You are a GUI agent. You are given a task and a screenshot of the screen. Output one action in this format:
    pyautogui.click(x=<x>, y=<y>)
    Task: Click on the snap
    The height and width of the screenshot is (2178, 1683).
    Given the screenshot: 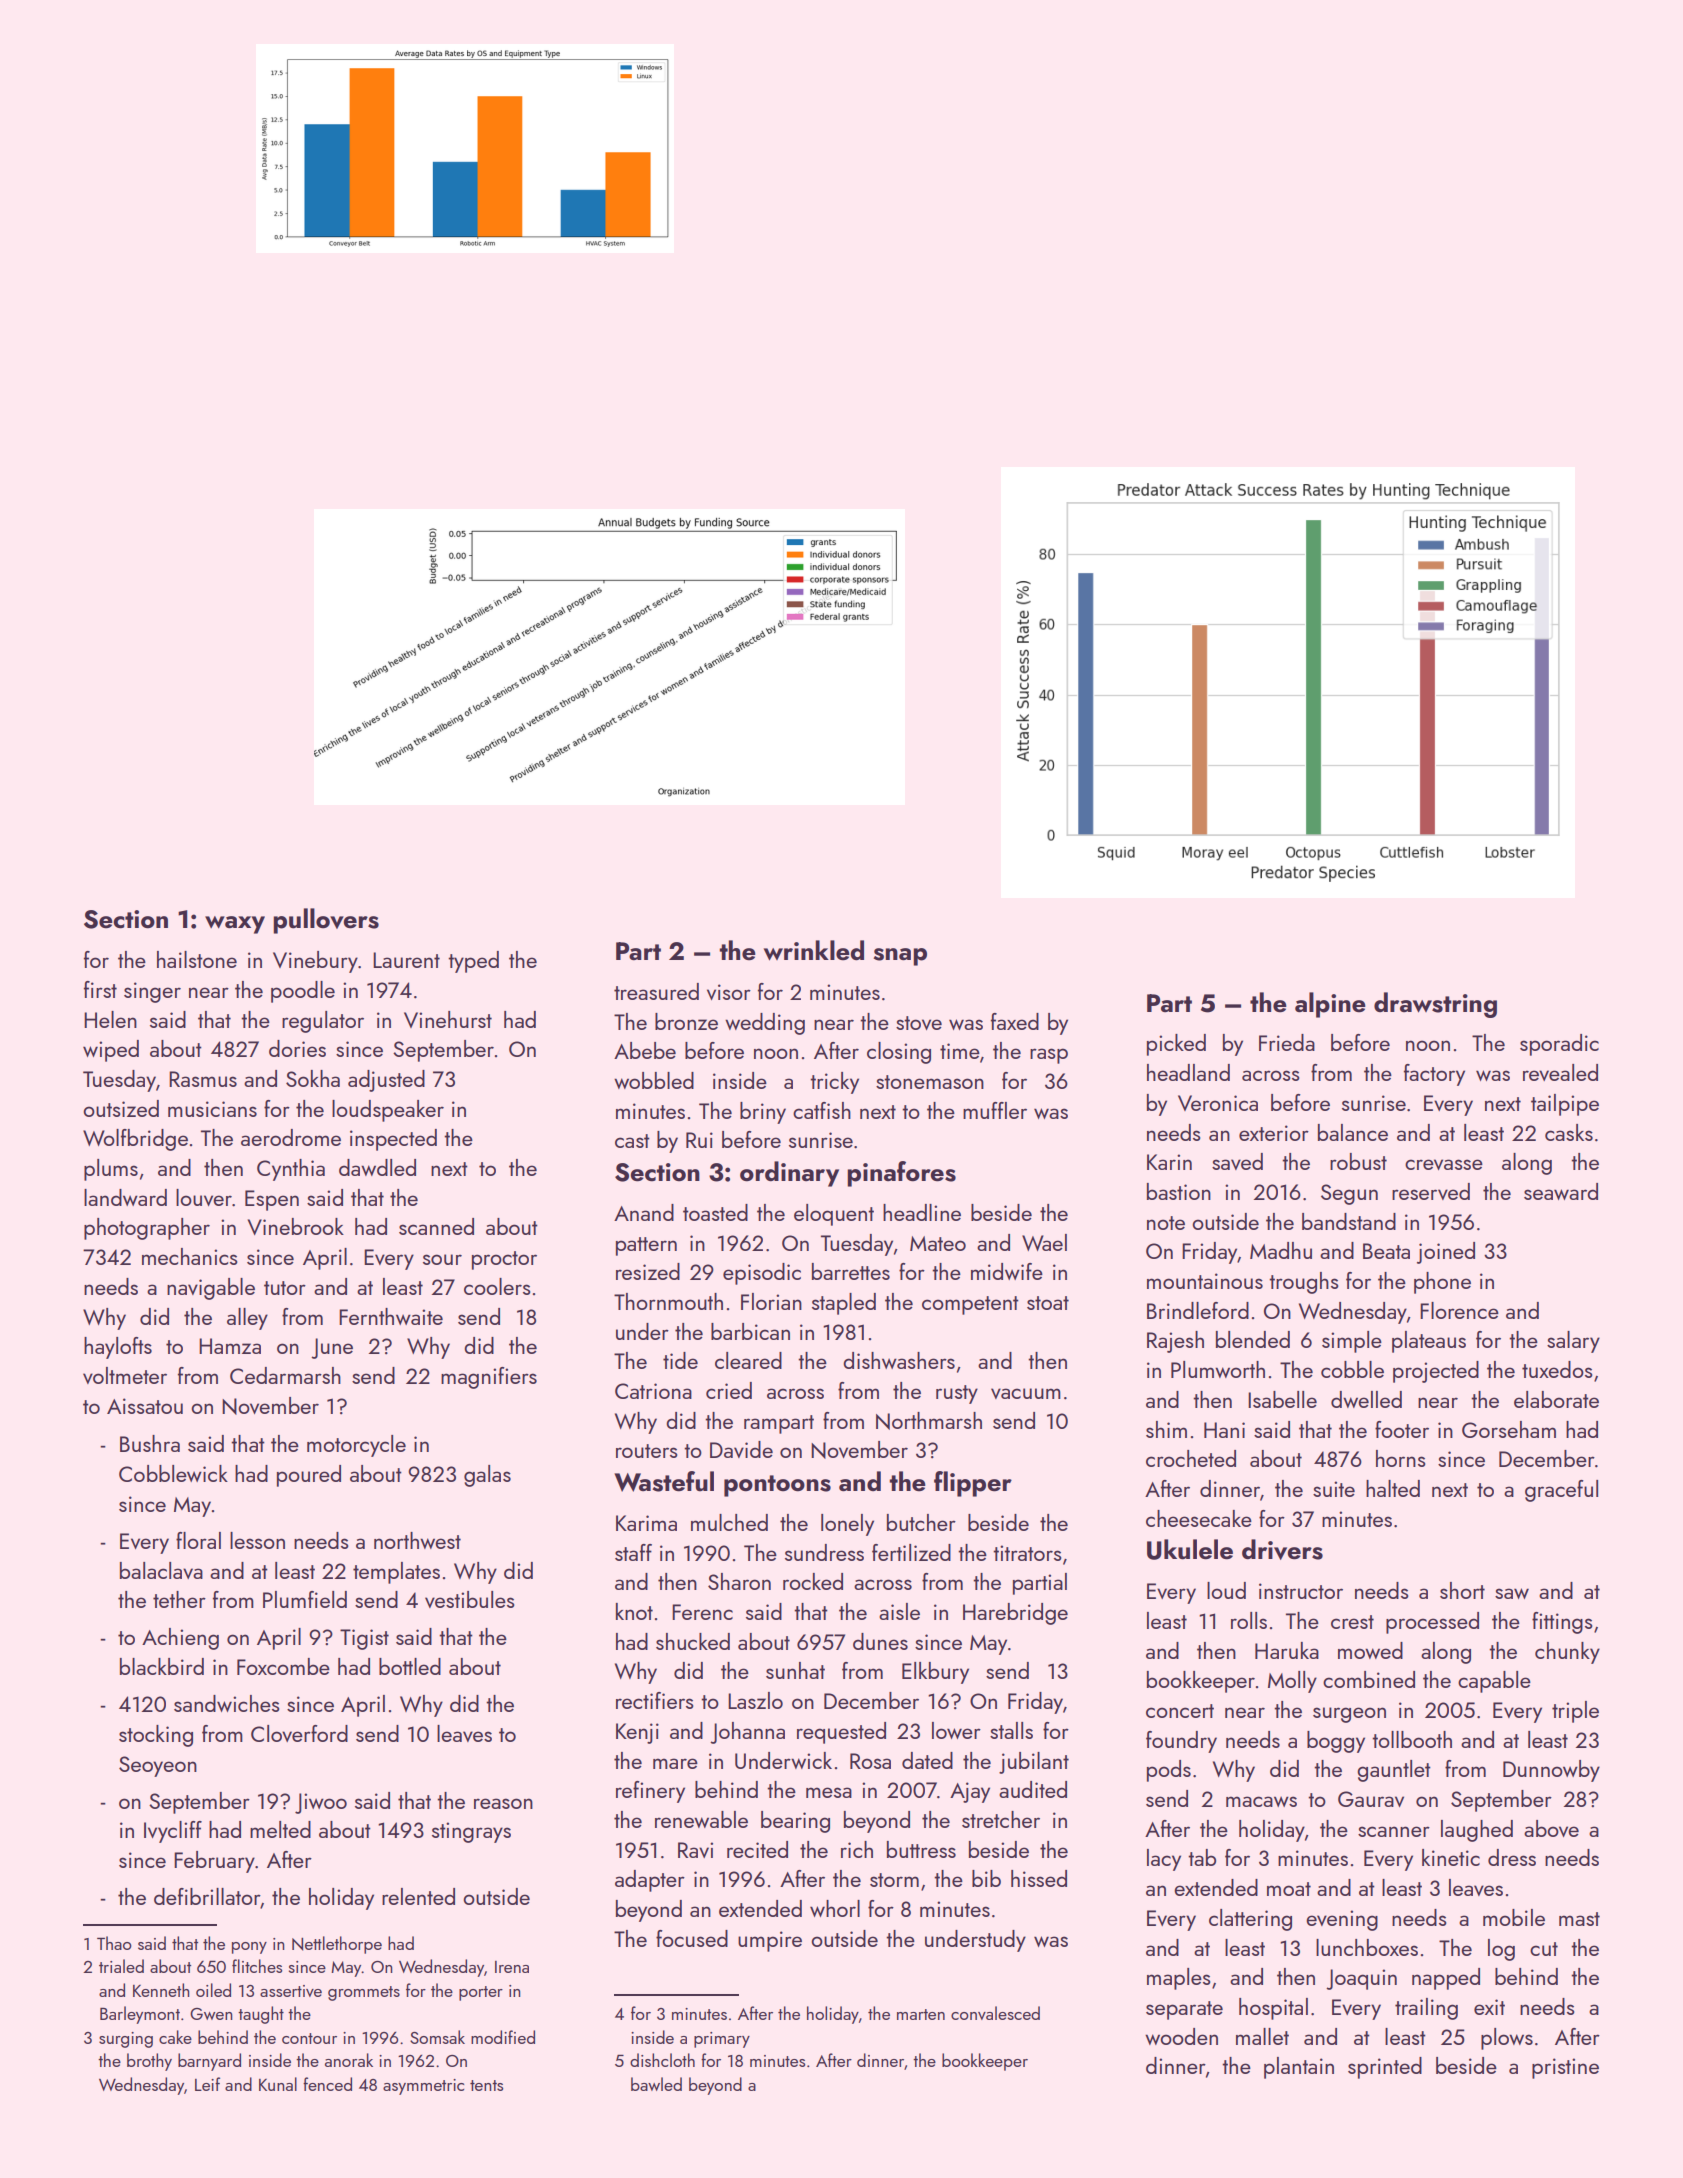 What is the action you would take?
    pyautogui.click(x=900, y=957)
